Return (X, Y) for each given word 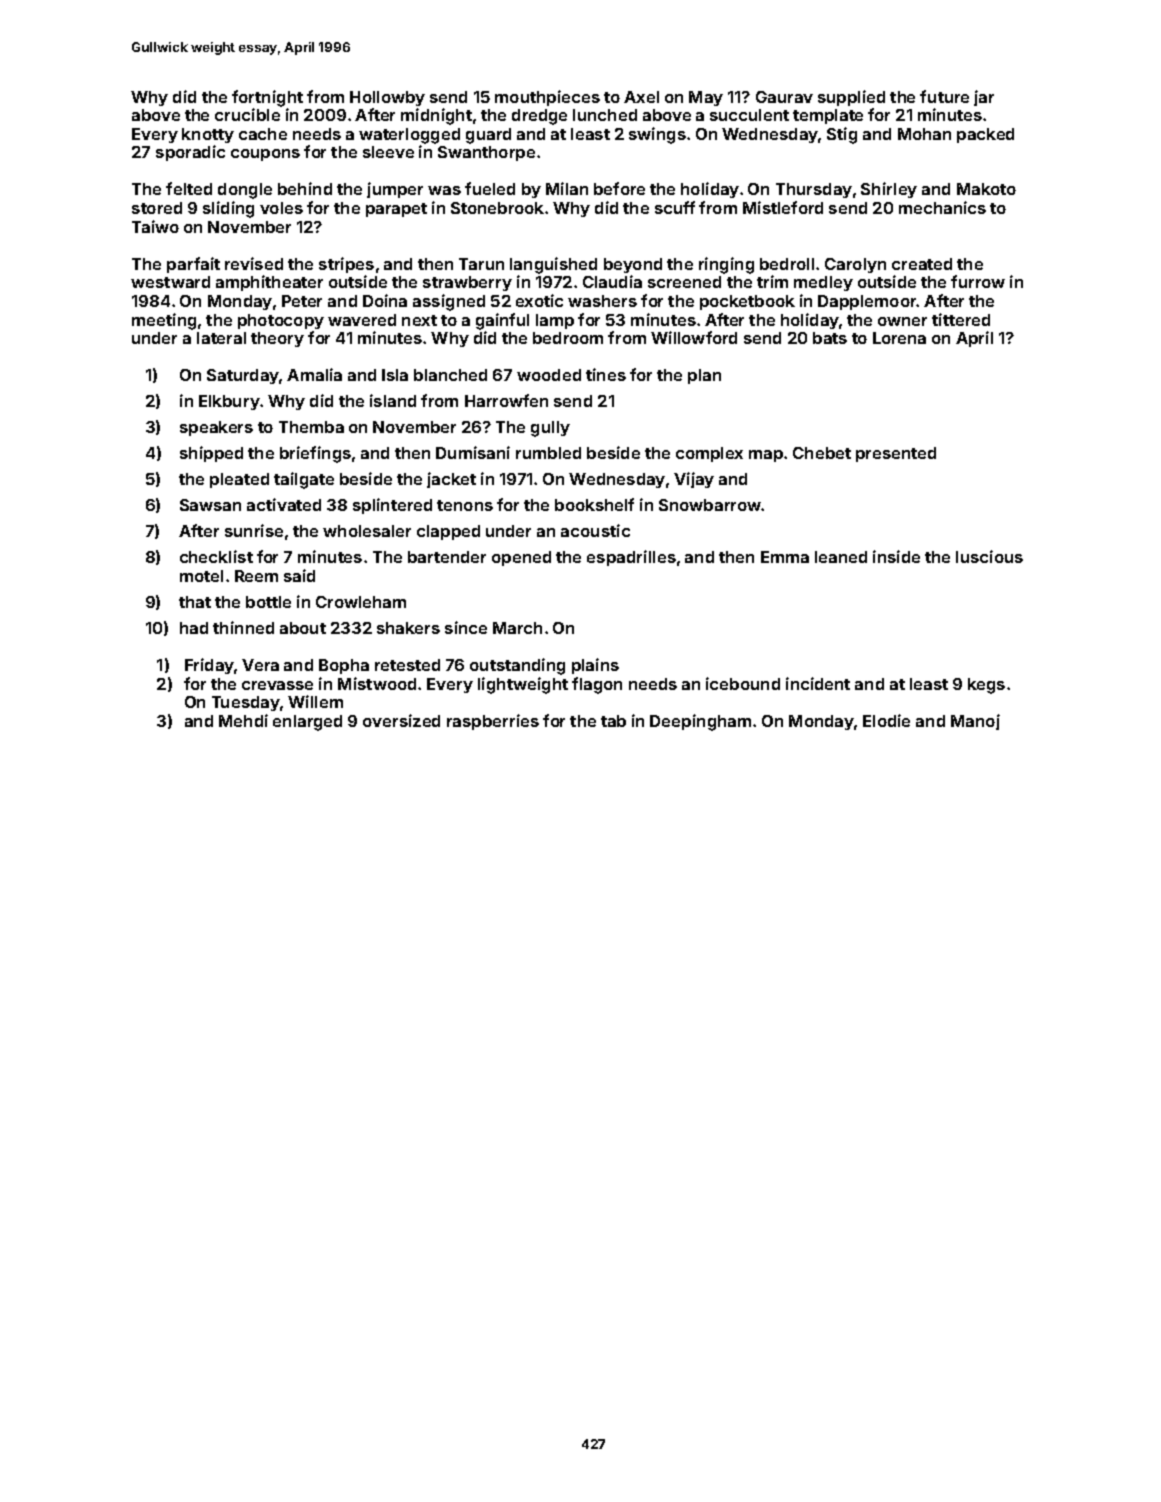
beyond (633, 265)
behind (305, 188)
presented (896, 454)
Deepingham (700, 722)
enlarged (307, 723)
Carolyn (855, 265)
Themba (311, 427)
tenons (465, 505)
